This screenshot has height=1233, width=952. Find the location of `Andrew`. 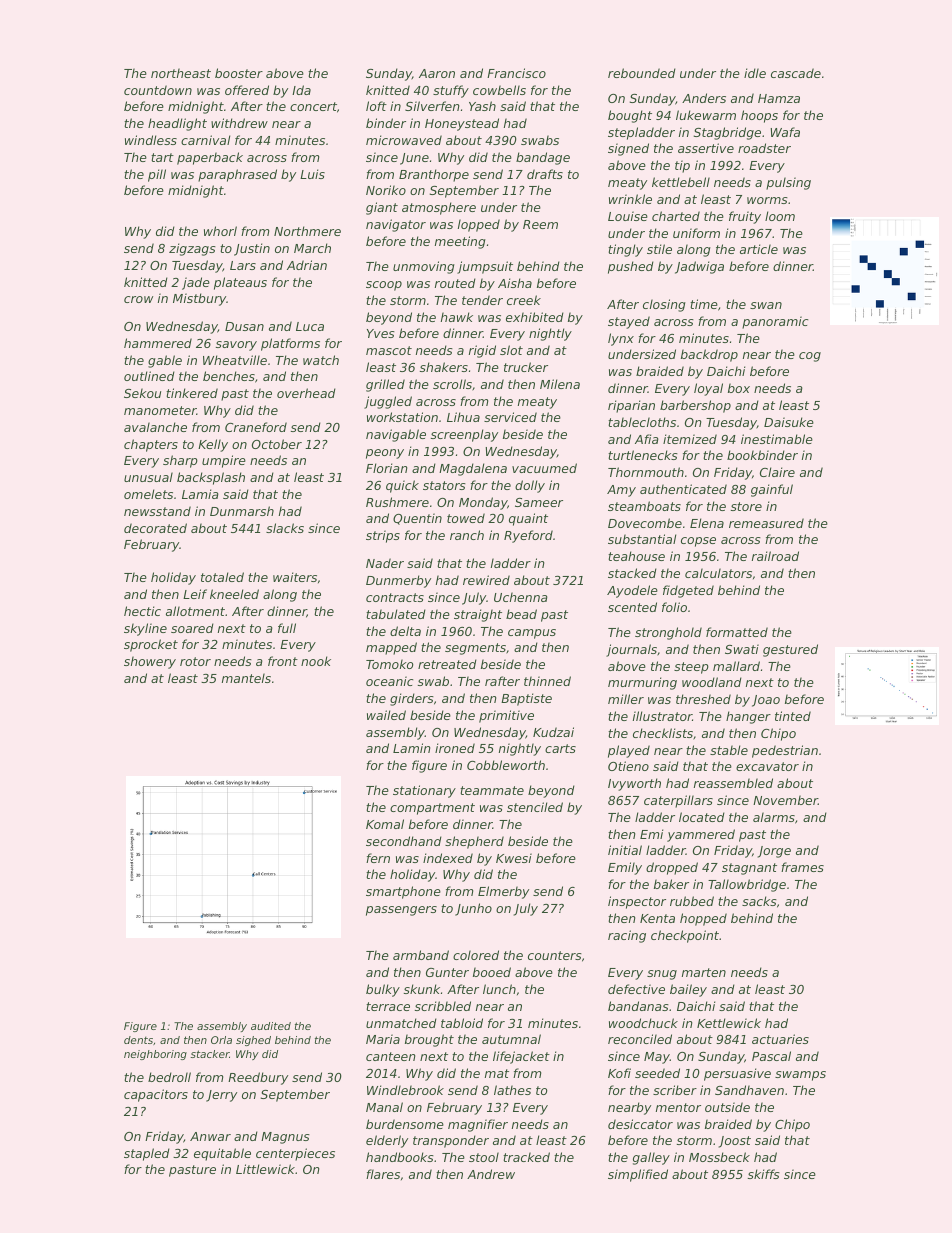

Andrew is located at coordinates (491, 1174).
